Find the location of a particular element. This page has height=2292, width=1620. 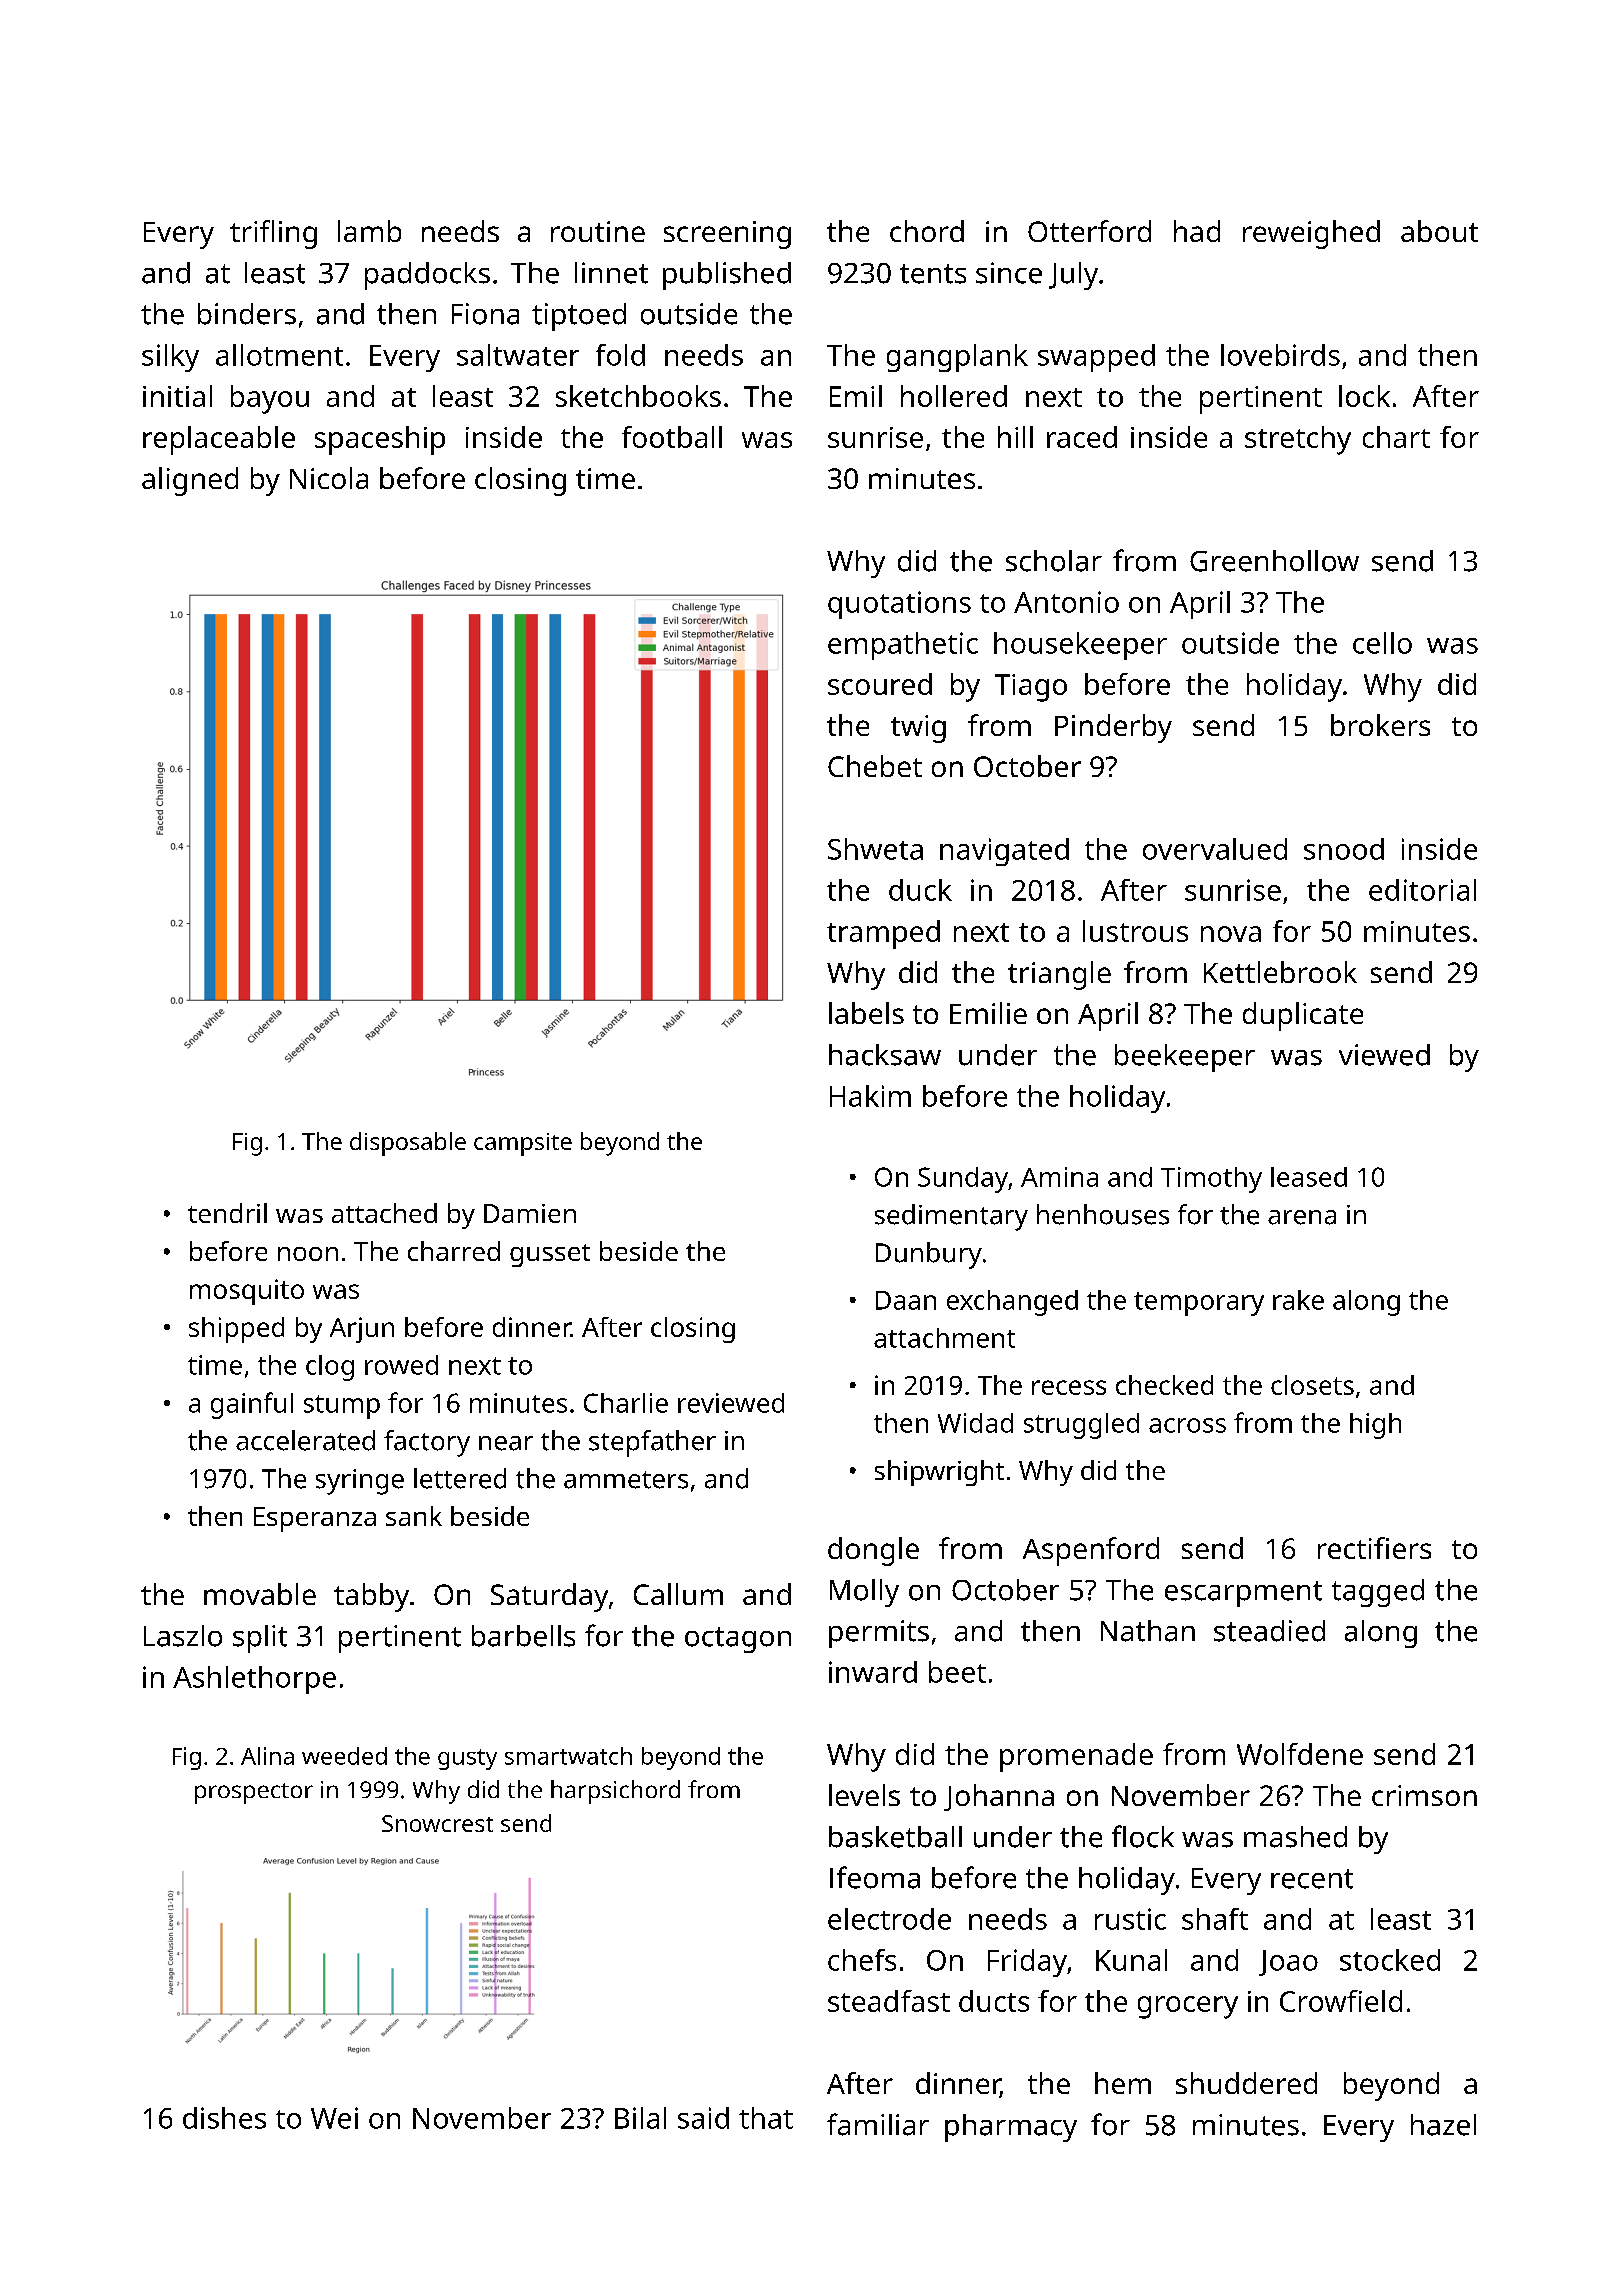

movable is located at coordinates (260, 1594).
